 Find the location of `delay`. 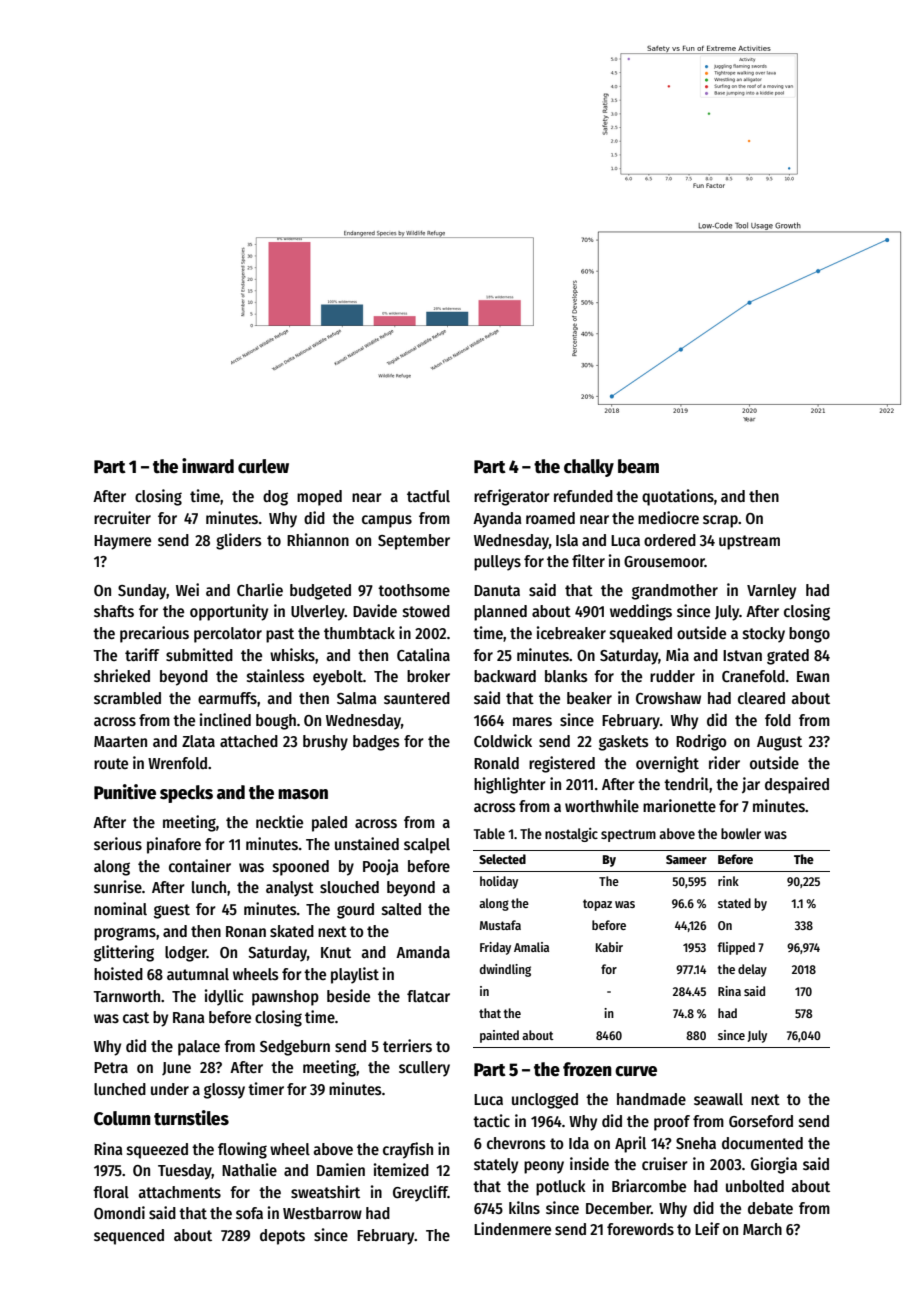

delay is located at coordinates (752, 970).
